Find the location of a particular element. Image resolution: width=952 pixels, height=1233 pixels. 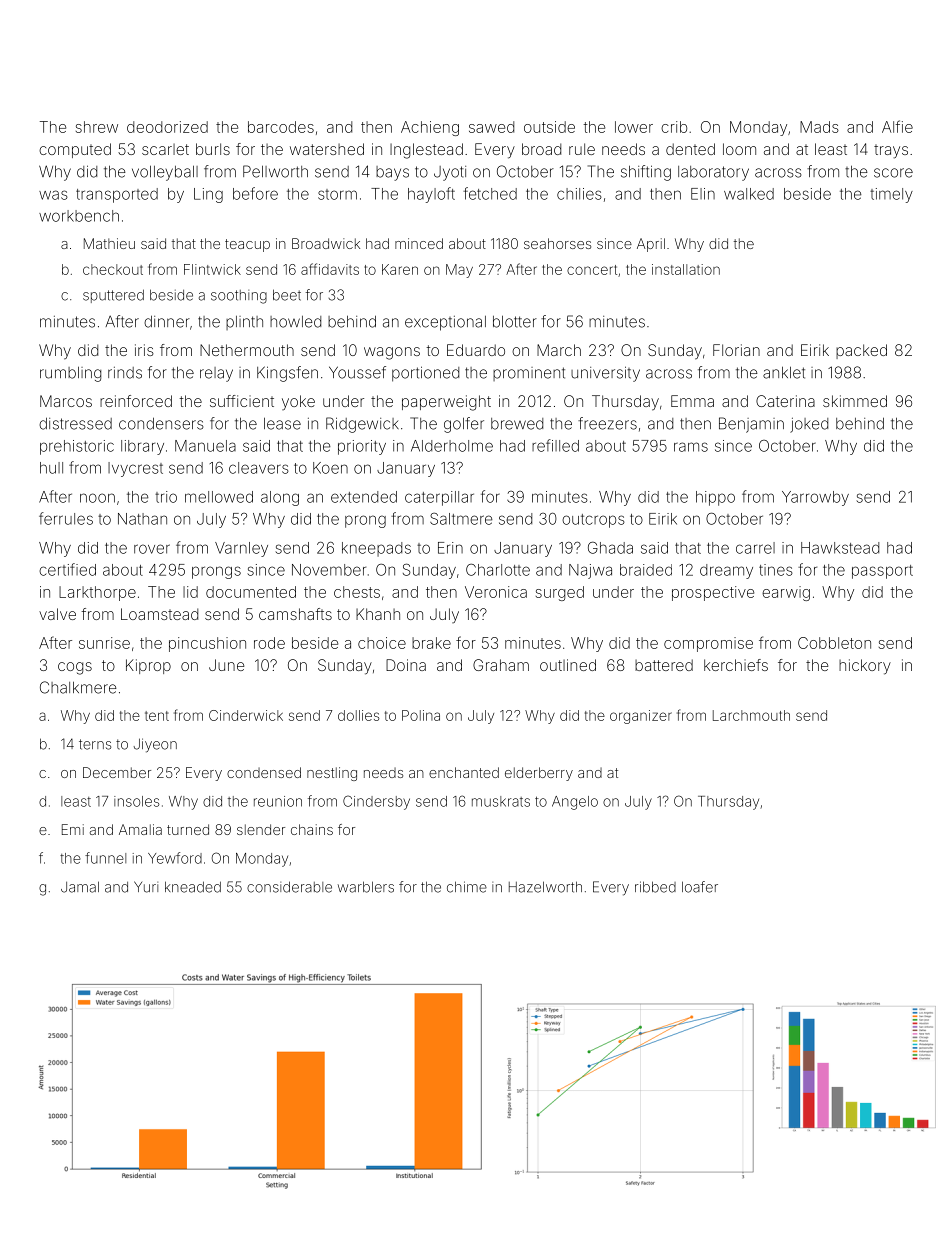

Mads is located at coordinates (819, 127).
